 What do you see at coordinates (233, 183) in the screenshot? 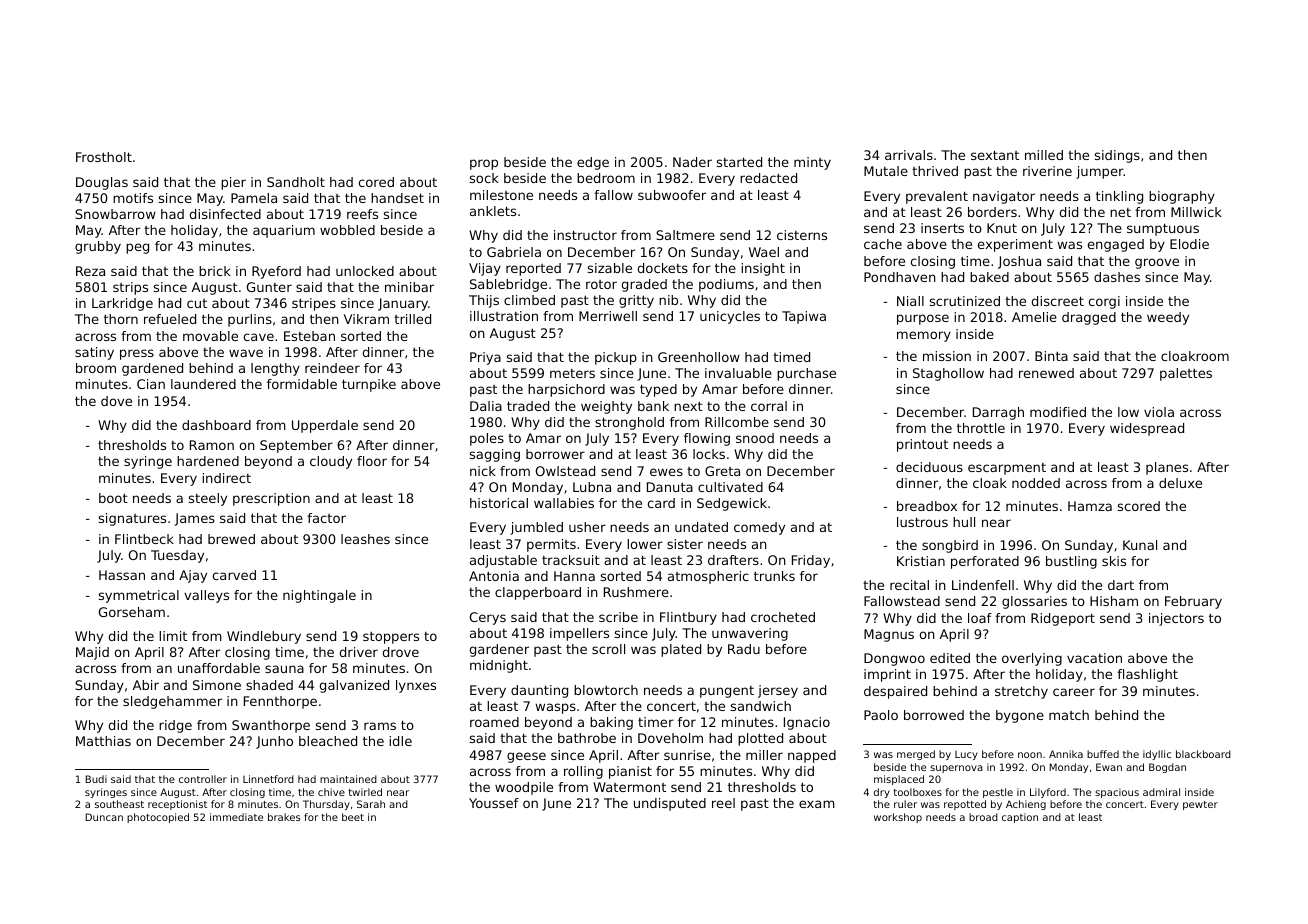
I see `pier` at bounding box center [233, 183].
